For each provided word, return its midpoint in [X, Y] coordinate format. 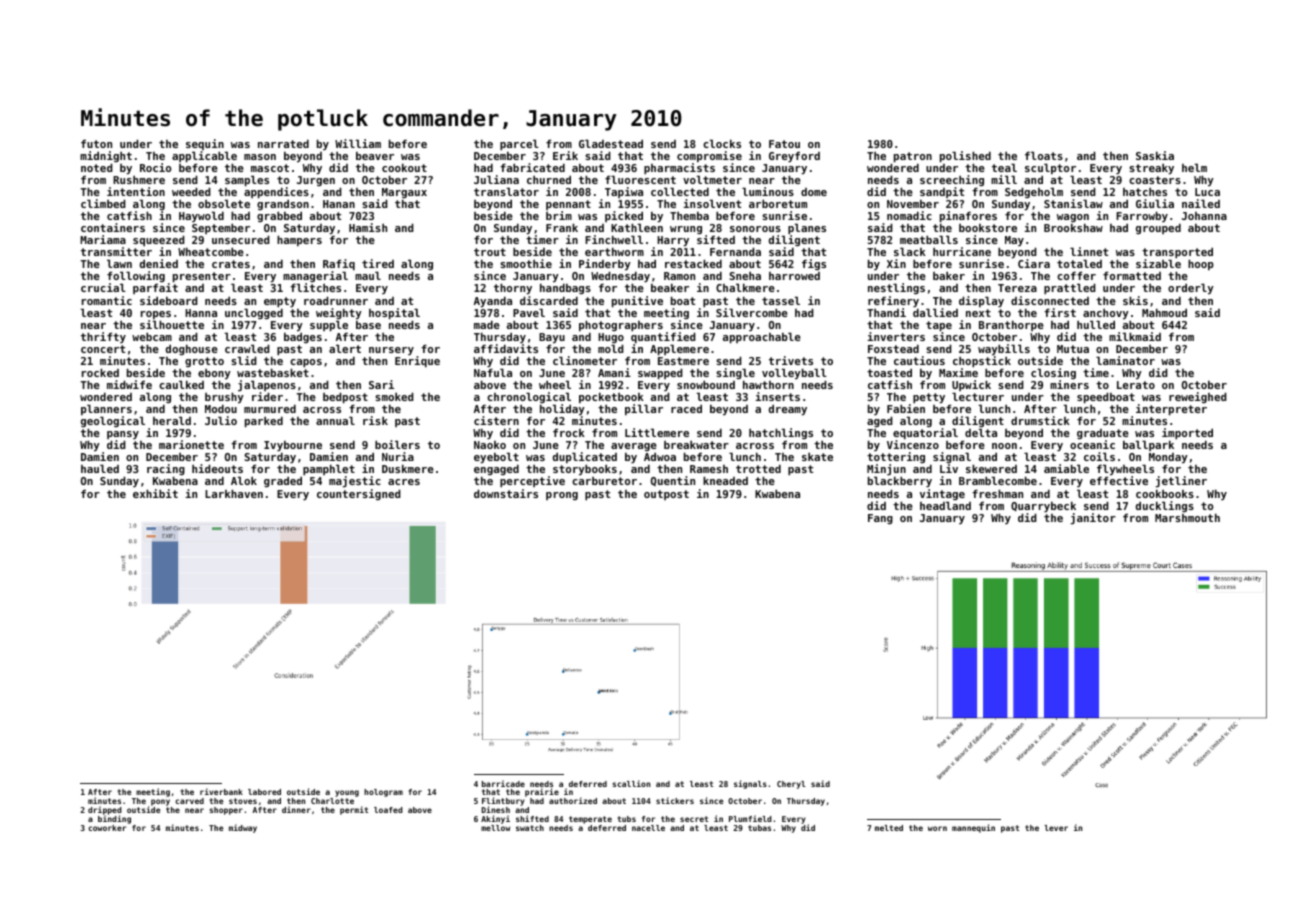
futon [96, 143]
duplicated [585, 458]
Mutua [1073, 349]
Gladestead [611, 143]
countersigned [359, 494]
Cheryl [791, 785]
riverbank [221, 791]
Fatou [784, 144]
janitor [1093, 519]
